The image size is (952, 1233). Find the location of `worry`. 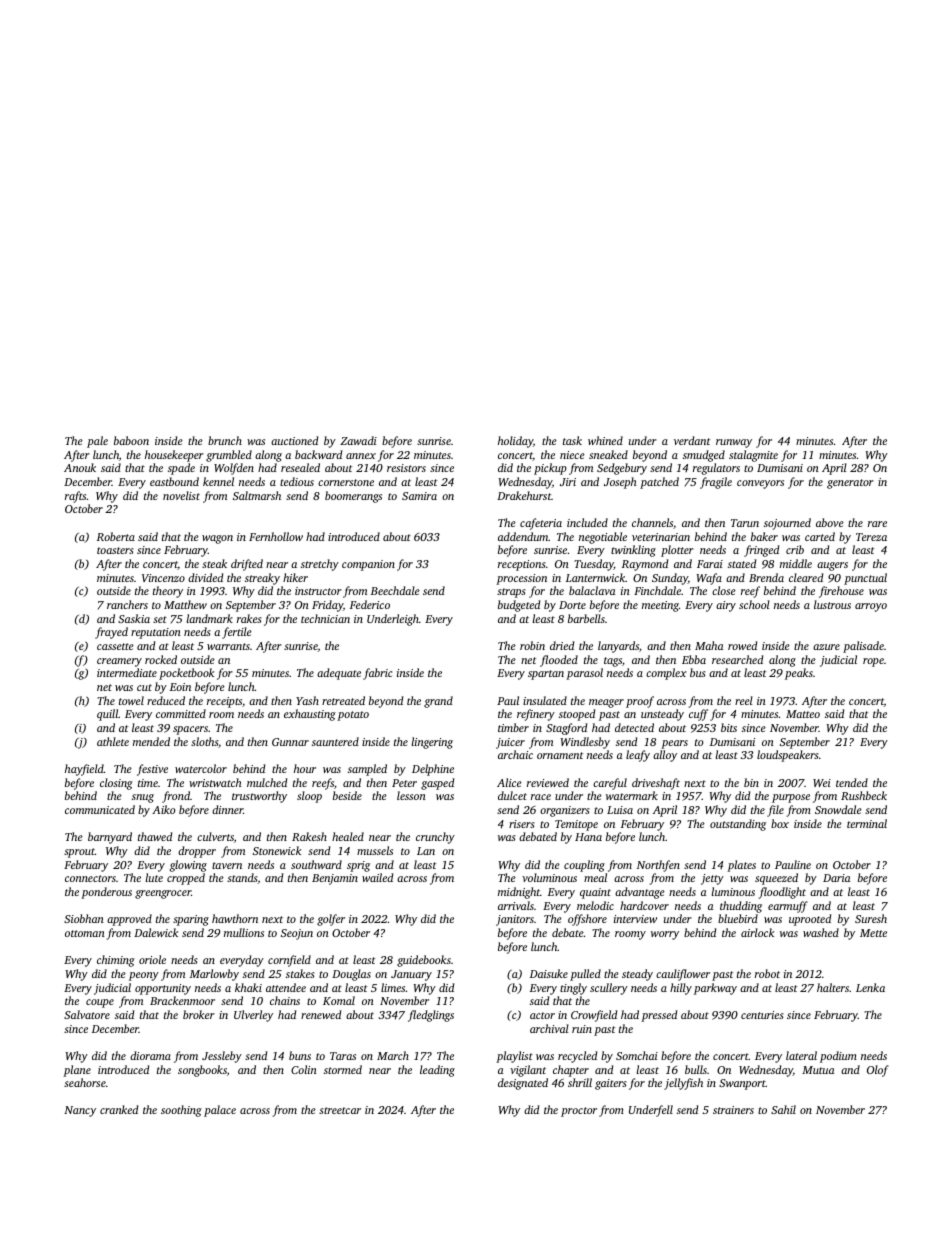

worry is located at coordinates (665, 935).
